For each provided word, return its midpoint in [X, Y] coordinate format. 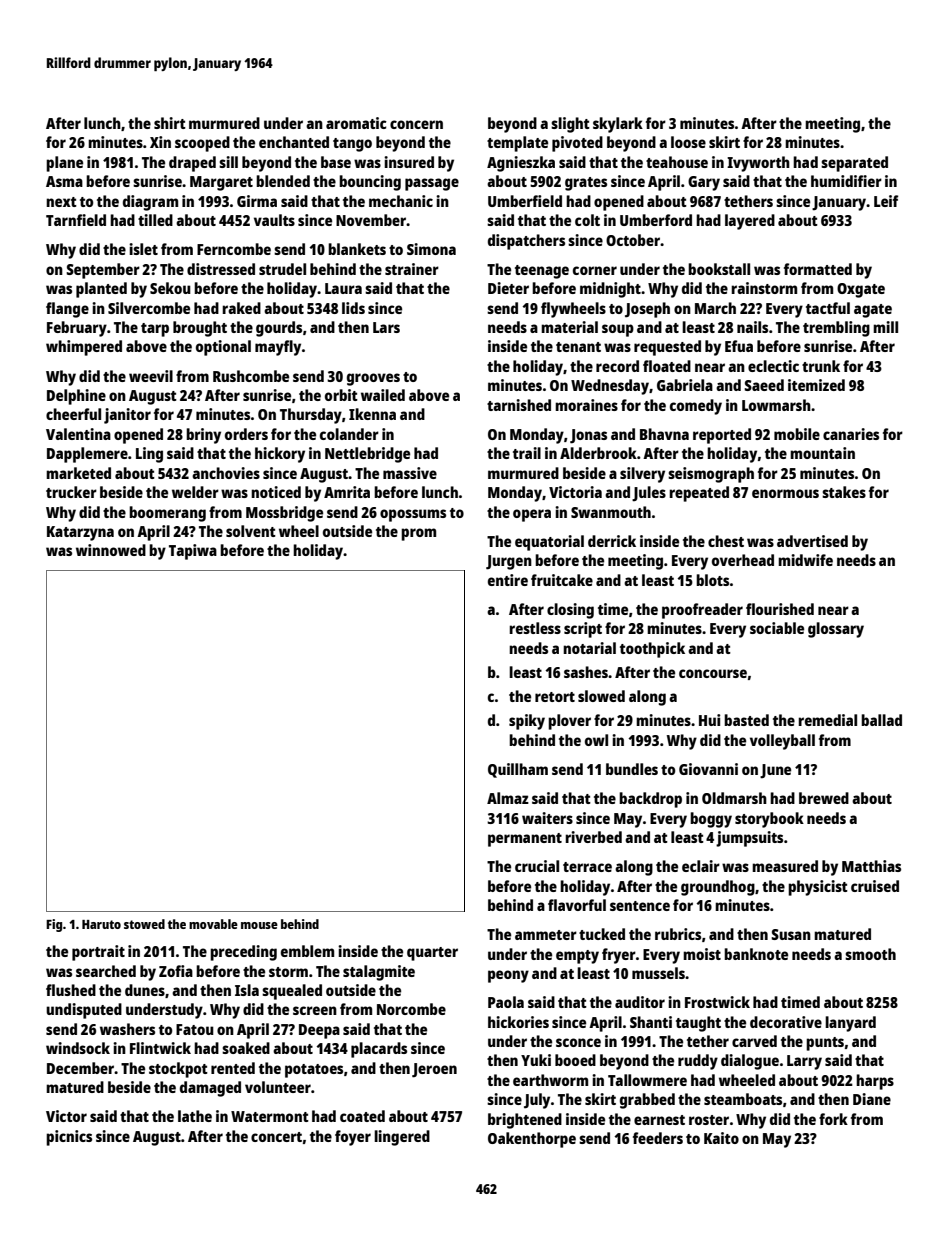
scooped [202, 144]
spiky [527, 722]
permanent [525, 840]
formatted [818, 269]
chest [726, 541]
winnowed [111, 550]
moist [702, 954]
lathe [195, 1116]
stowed [144, 924]
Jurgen [509, 562]
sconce [578, 1042]
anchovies [226, 473]
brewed [824, 798]
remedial [827, 720]
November [371, 220]
